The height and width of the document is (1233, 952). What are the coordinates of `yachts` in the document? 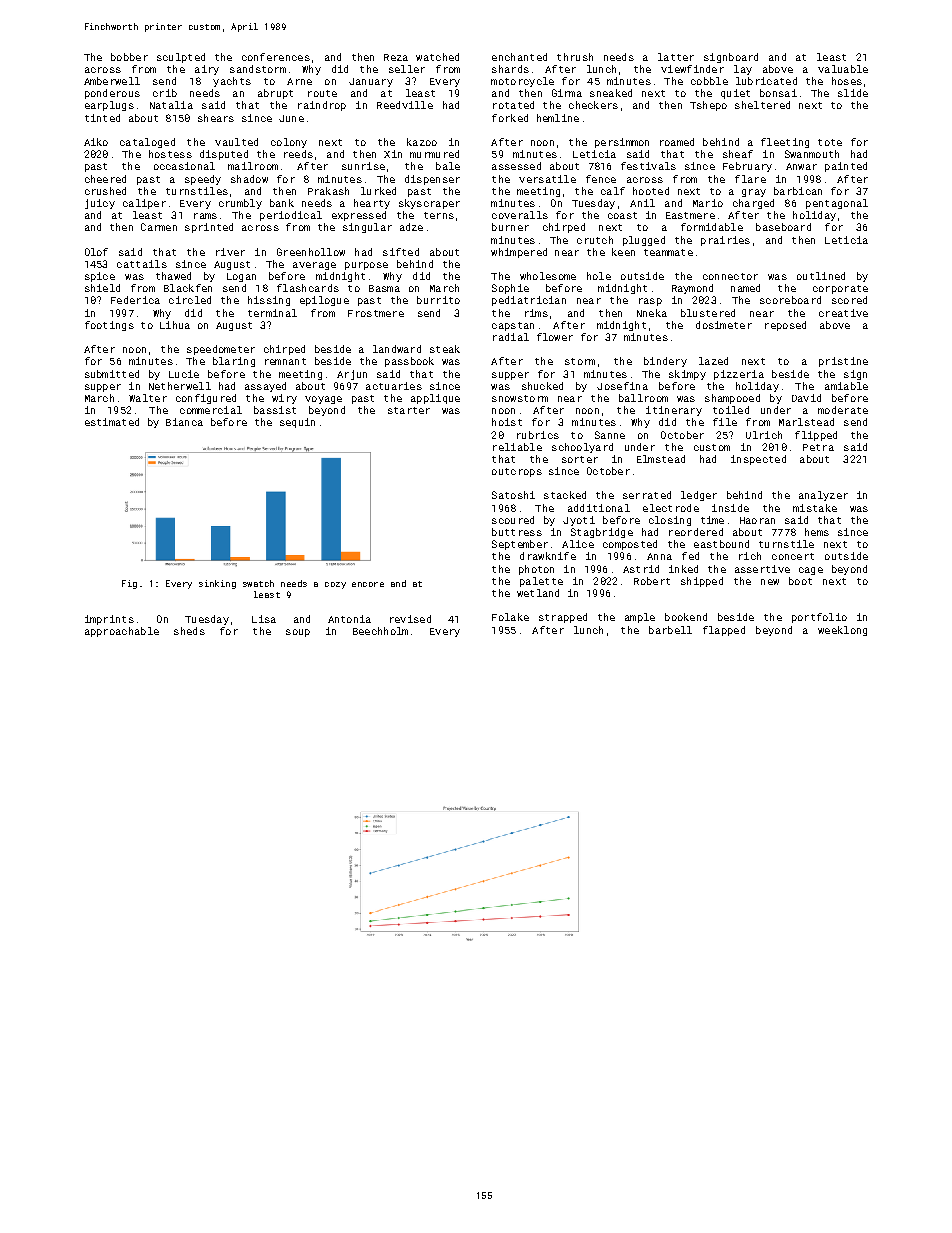 It's located at (232, 82).
